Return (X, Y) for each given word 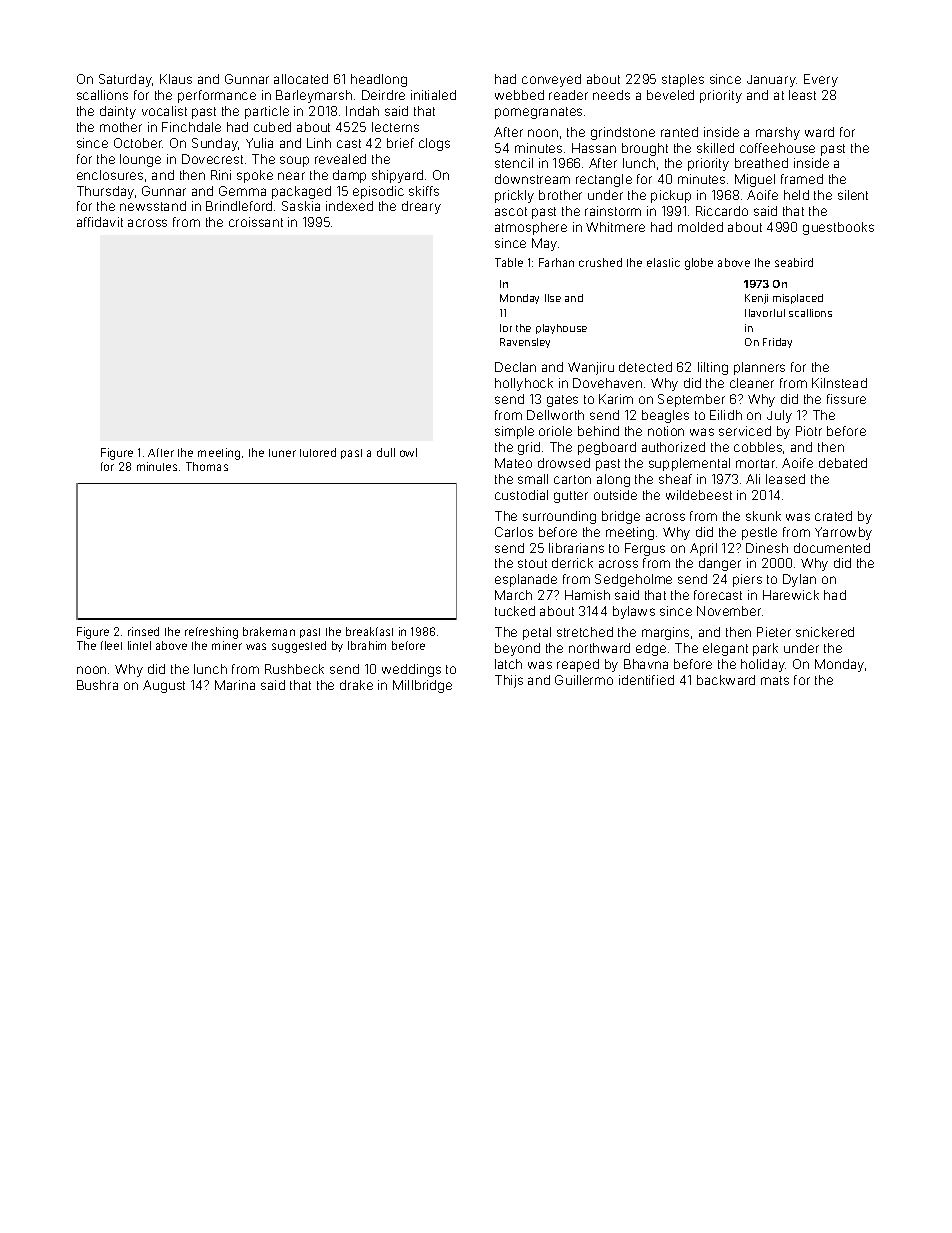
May (544, 244)
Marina (235, 685)
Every (821, 80)
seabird (794, 262)
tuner (282, 453)
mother (121, 127)
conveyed (551, 80)
